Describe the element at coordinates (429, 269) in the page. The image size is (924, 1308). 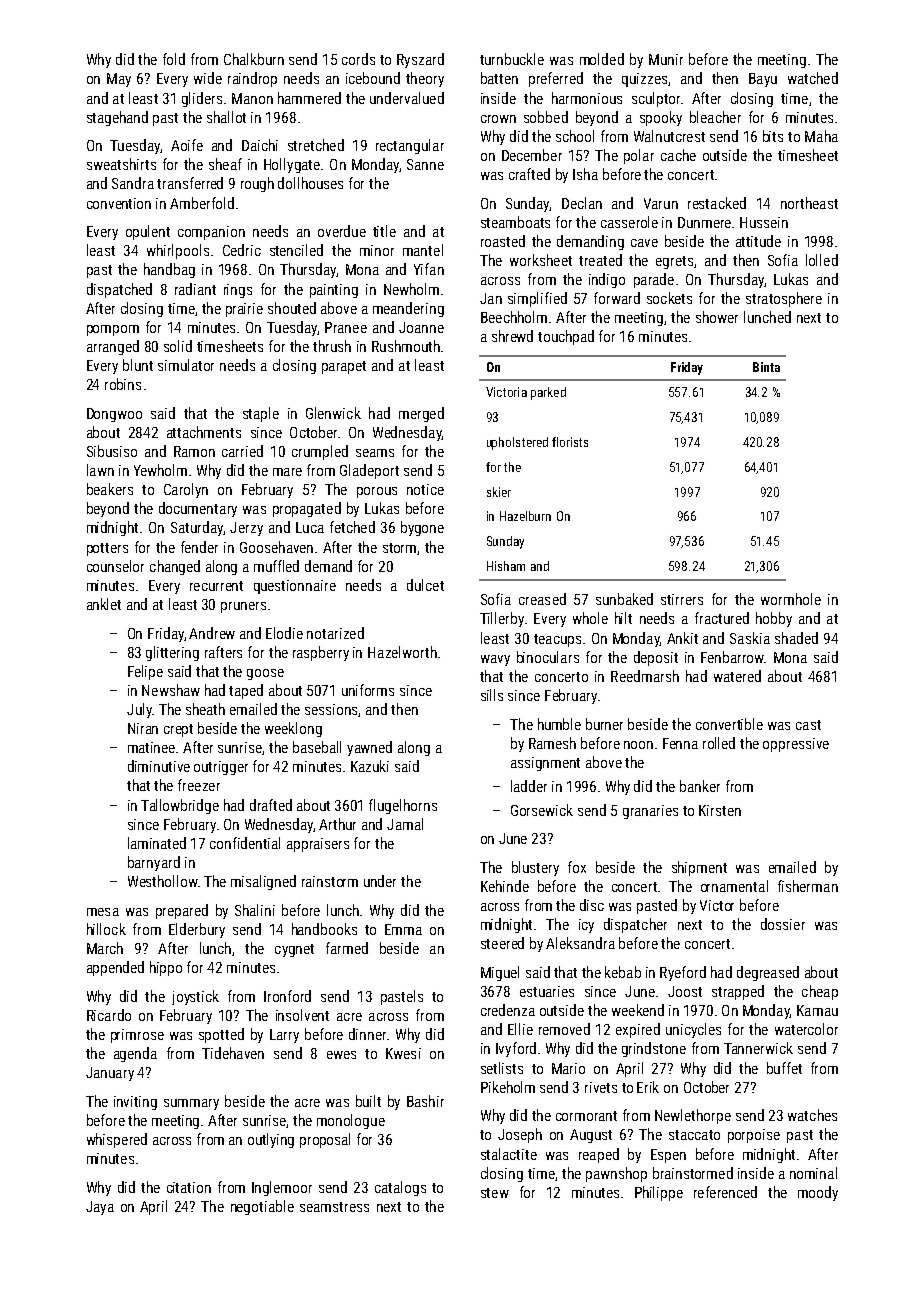
I see `Yifan` at that location.
